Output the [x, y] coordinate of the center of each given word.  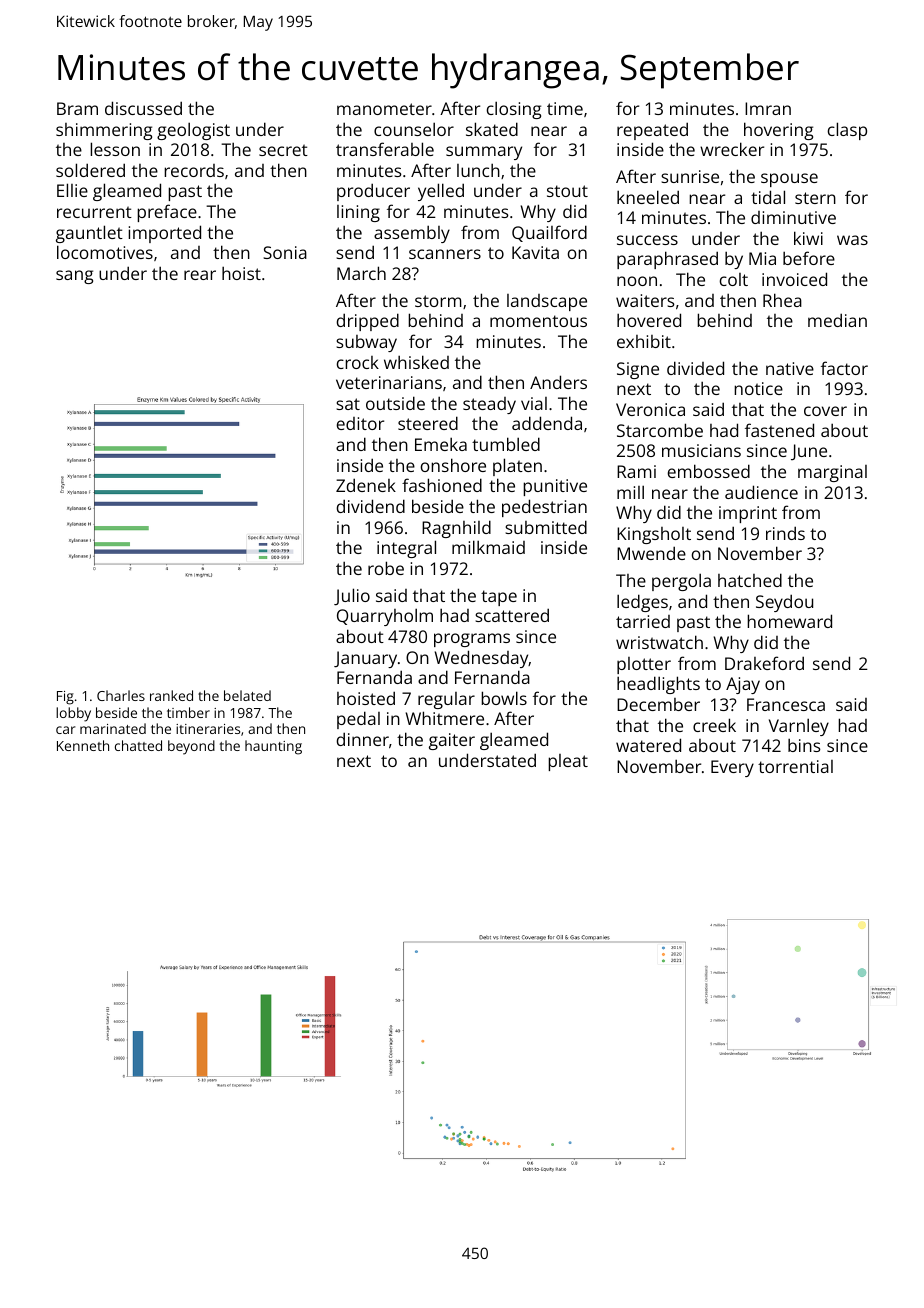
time [565, 108]
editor [360, 423]
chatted [138, 745]
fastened [779, 430]
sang [74, 277]
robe [386, 568]
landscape [547, 302]
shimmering [104, 131]
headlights [658, 685]
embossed [709, 471]
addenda [547, 423]
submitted [546, 527]
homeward [789, 621]
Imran [768, 108]
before [809, 258]
